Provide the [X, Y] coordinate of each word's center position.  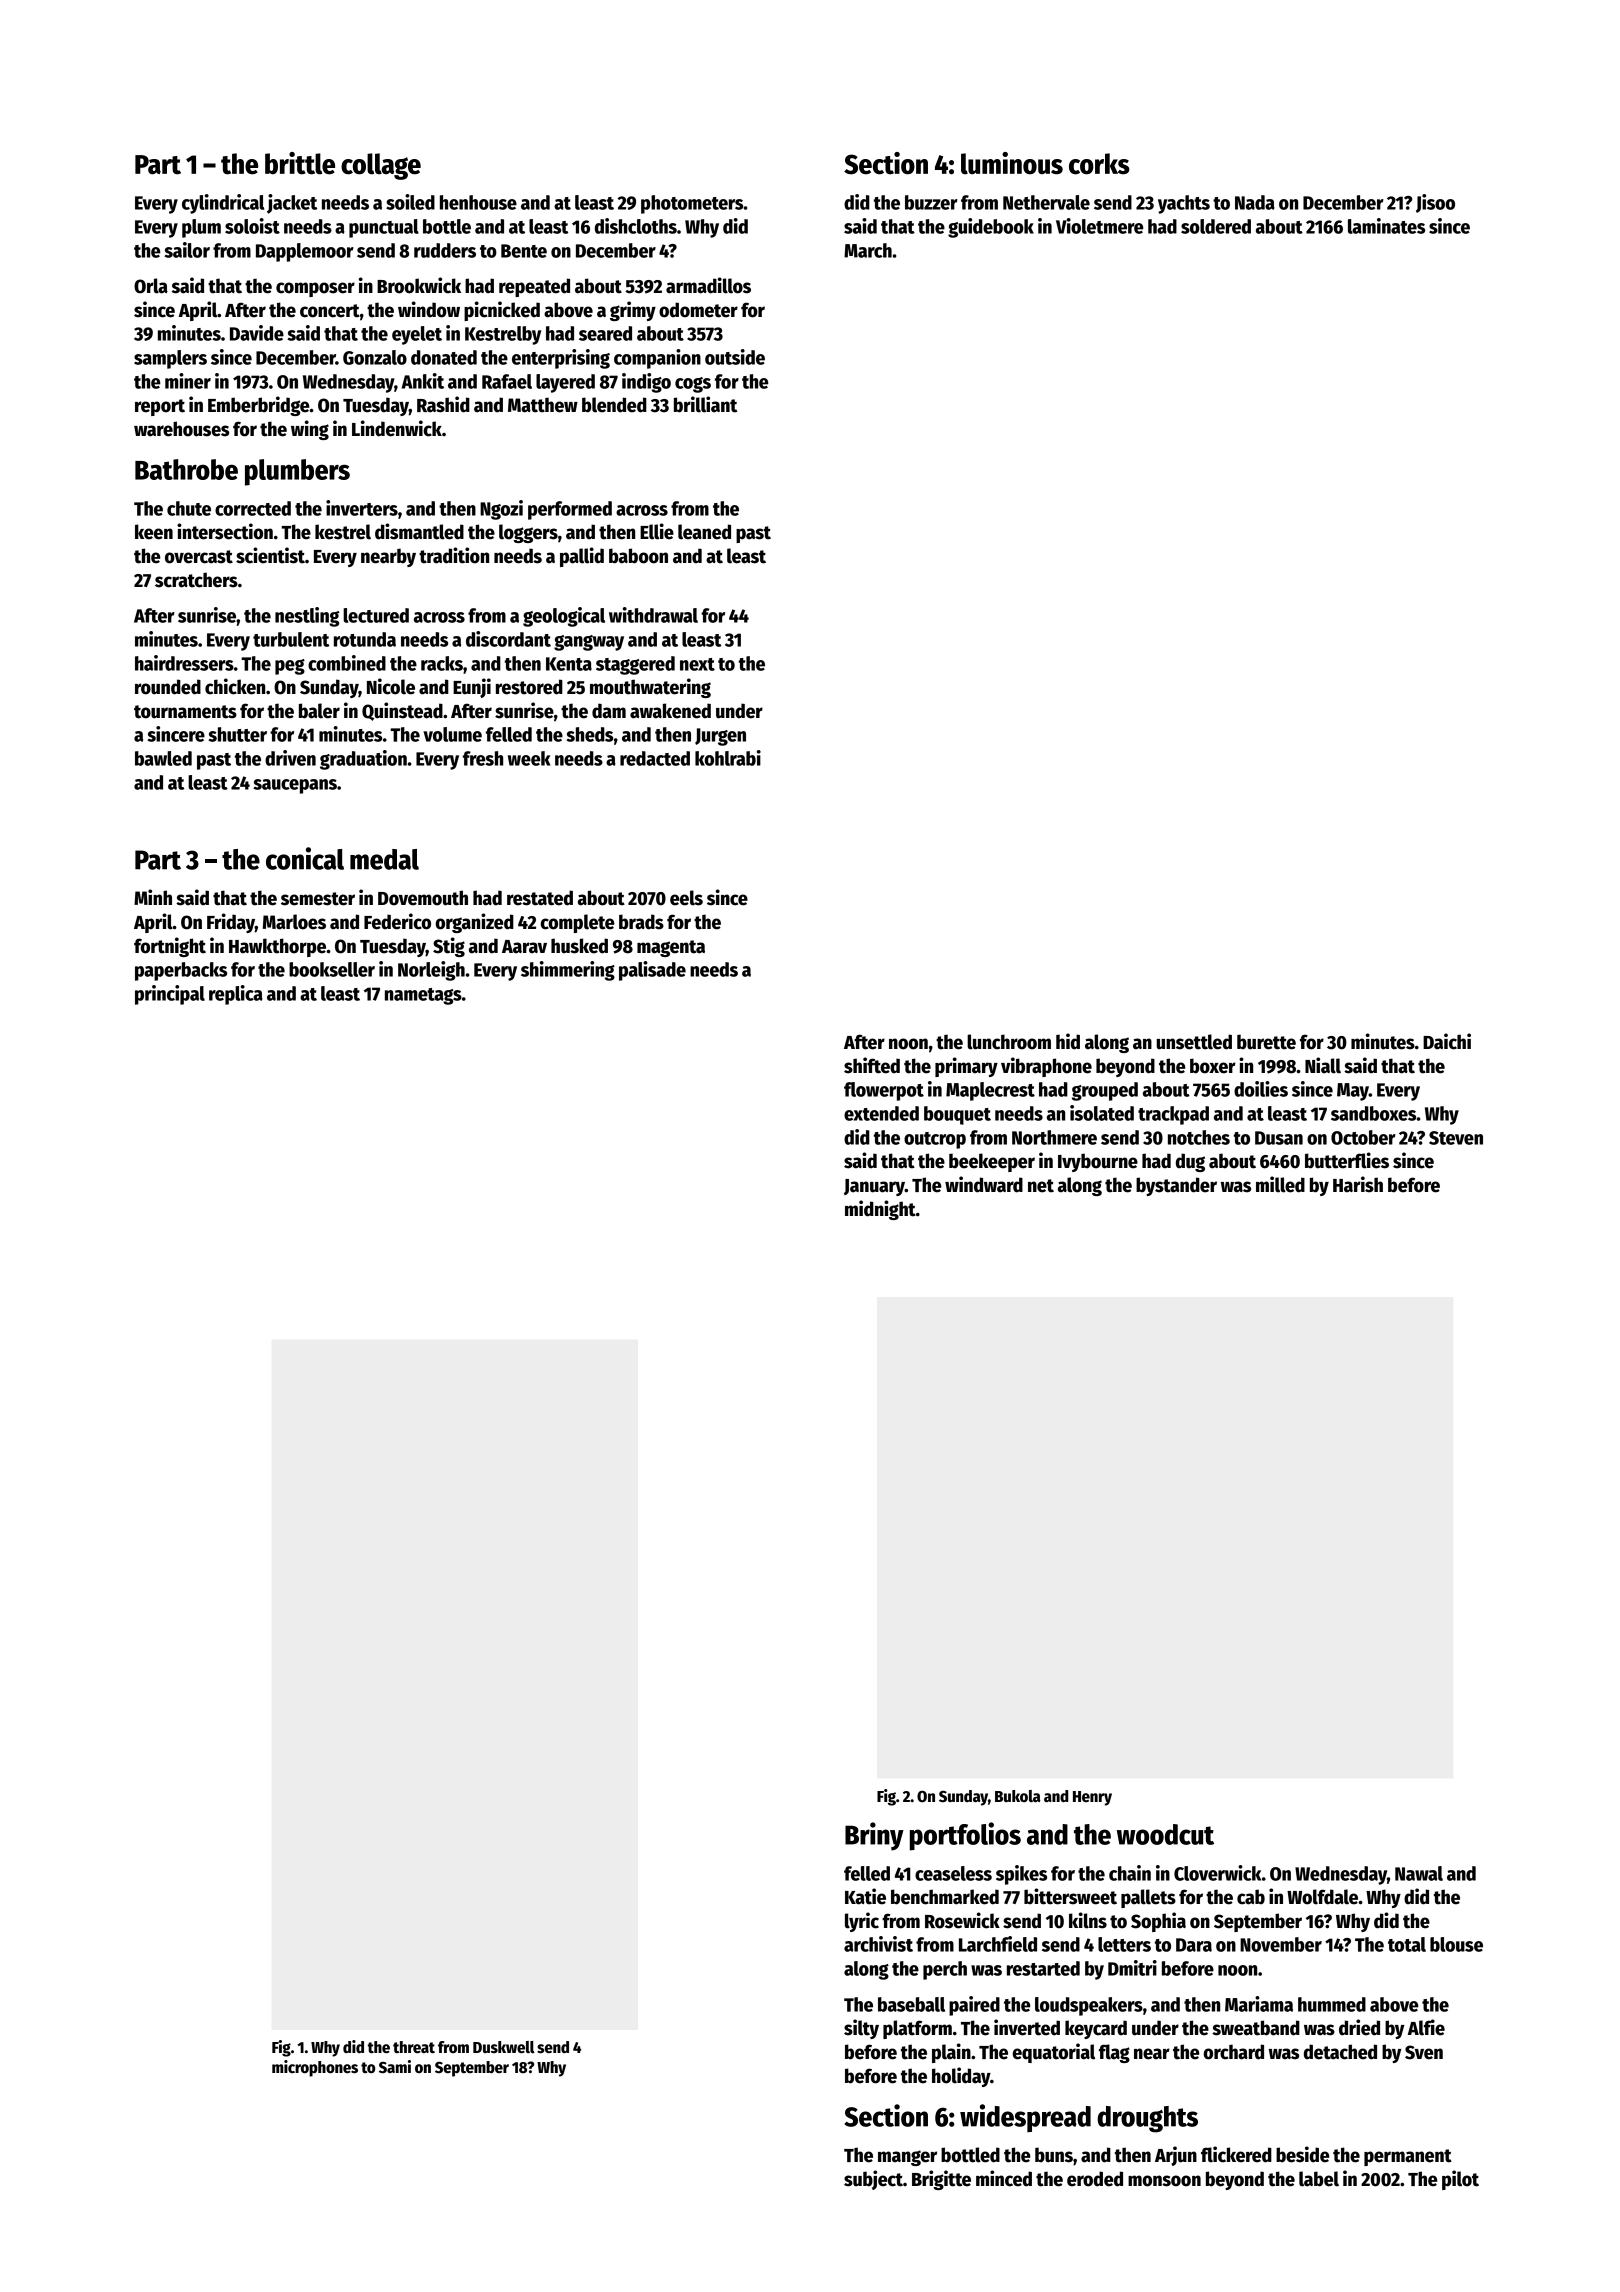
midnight [880, 1210]
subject [873, 2180]
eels [686, 898]
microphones [315, 2068]
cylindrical [223, 204]
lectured [376, 615]
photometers [692, 204]
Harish [1358, 1184]
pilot [1460, 2180]
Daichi [1447, 1041]
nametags [423, 996]
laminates [1386, 226]
